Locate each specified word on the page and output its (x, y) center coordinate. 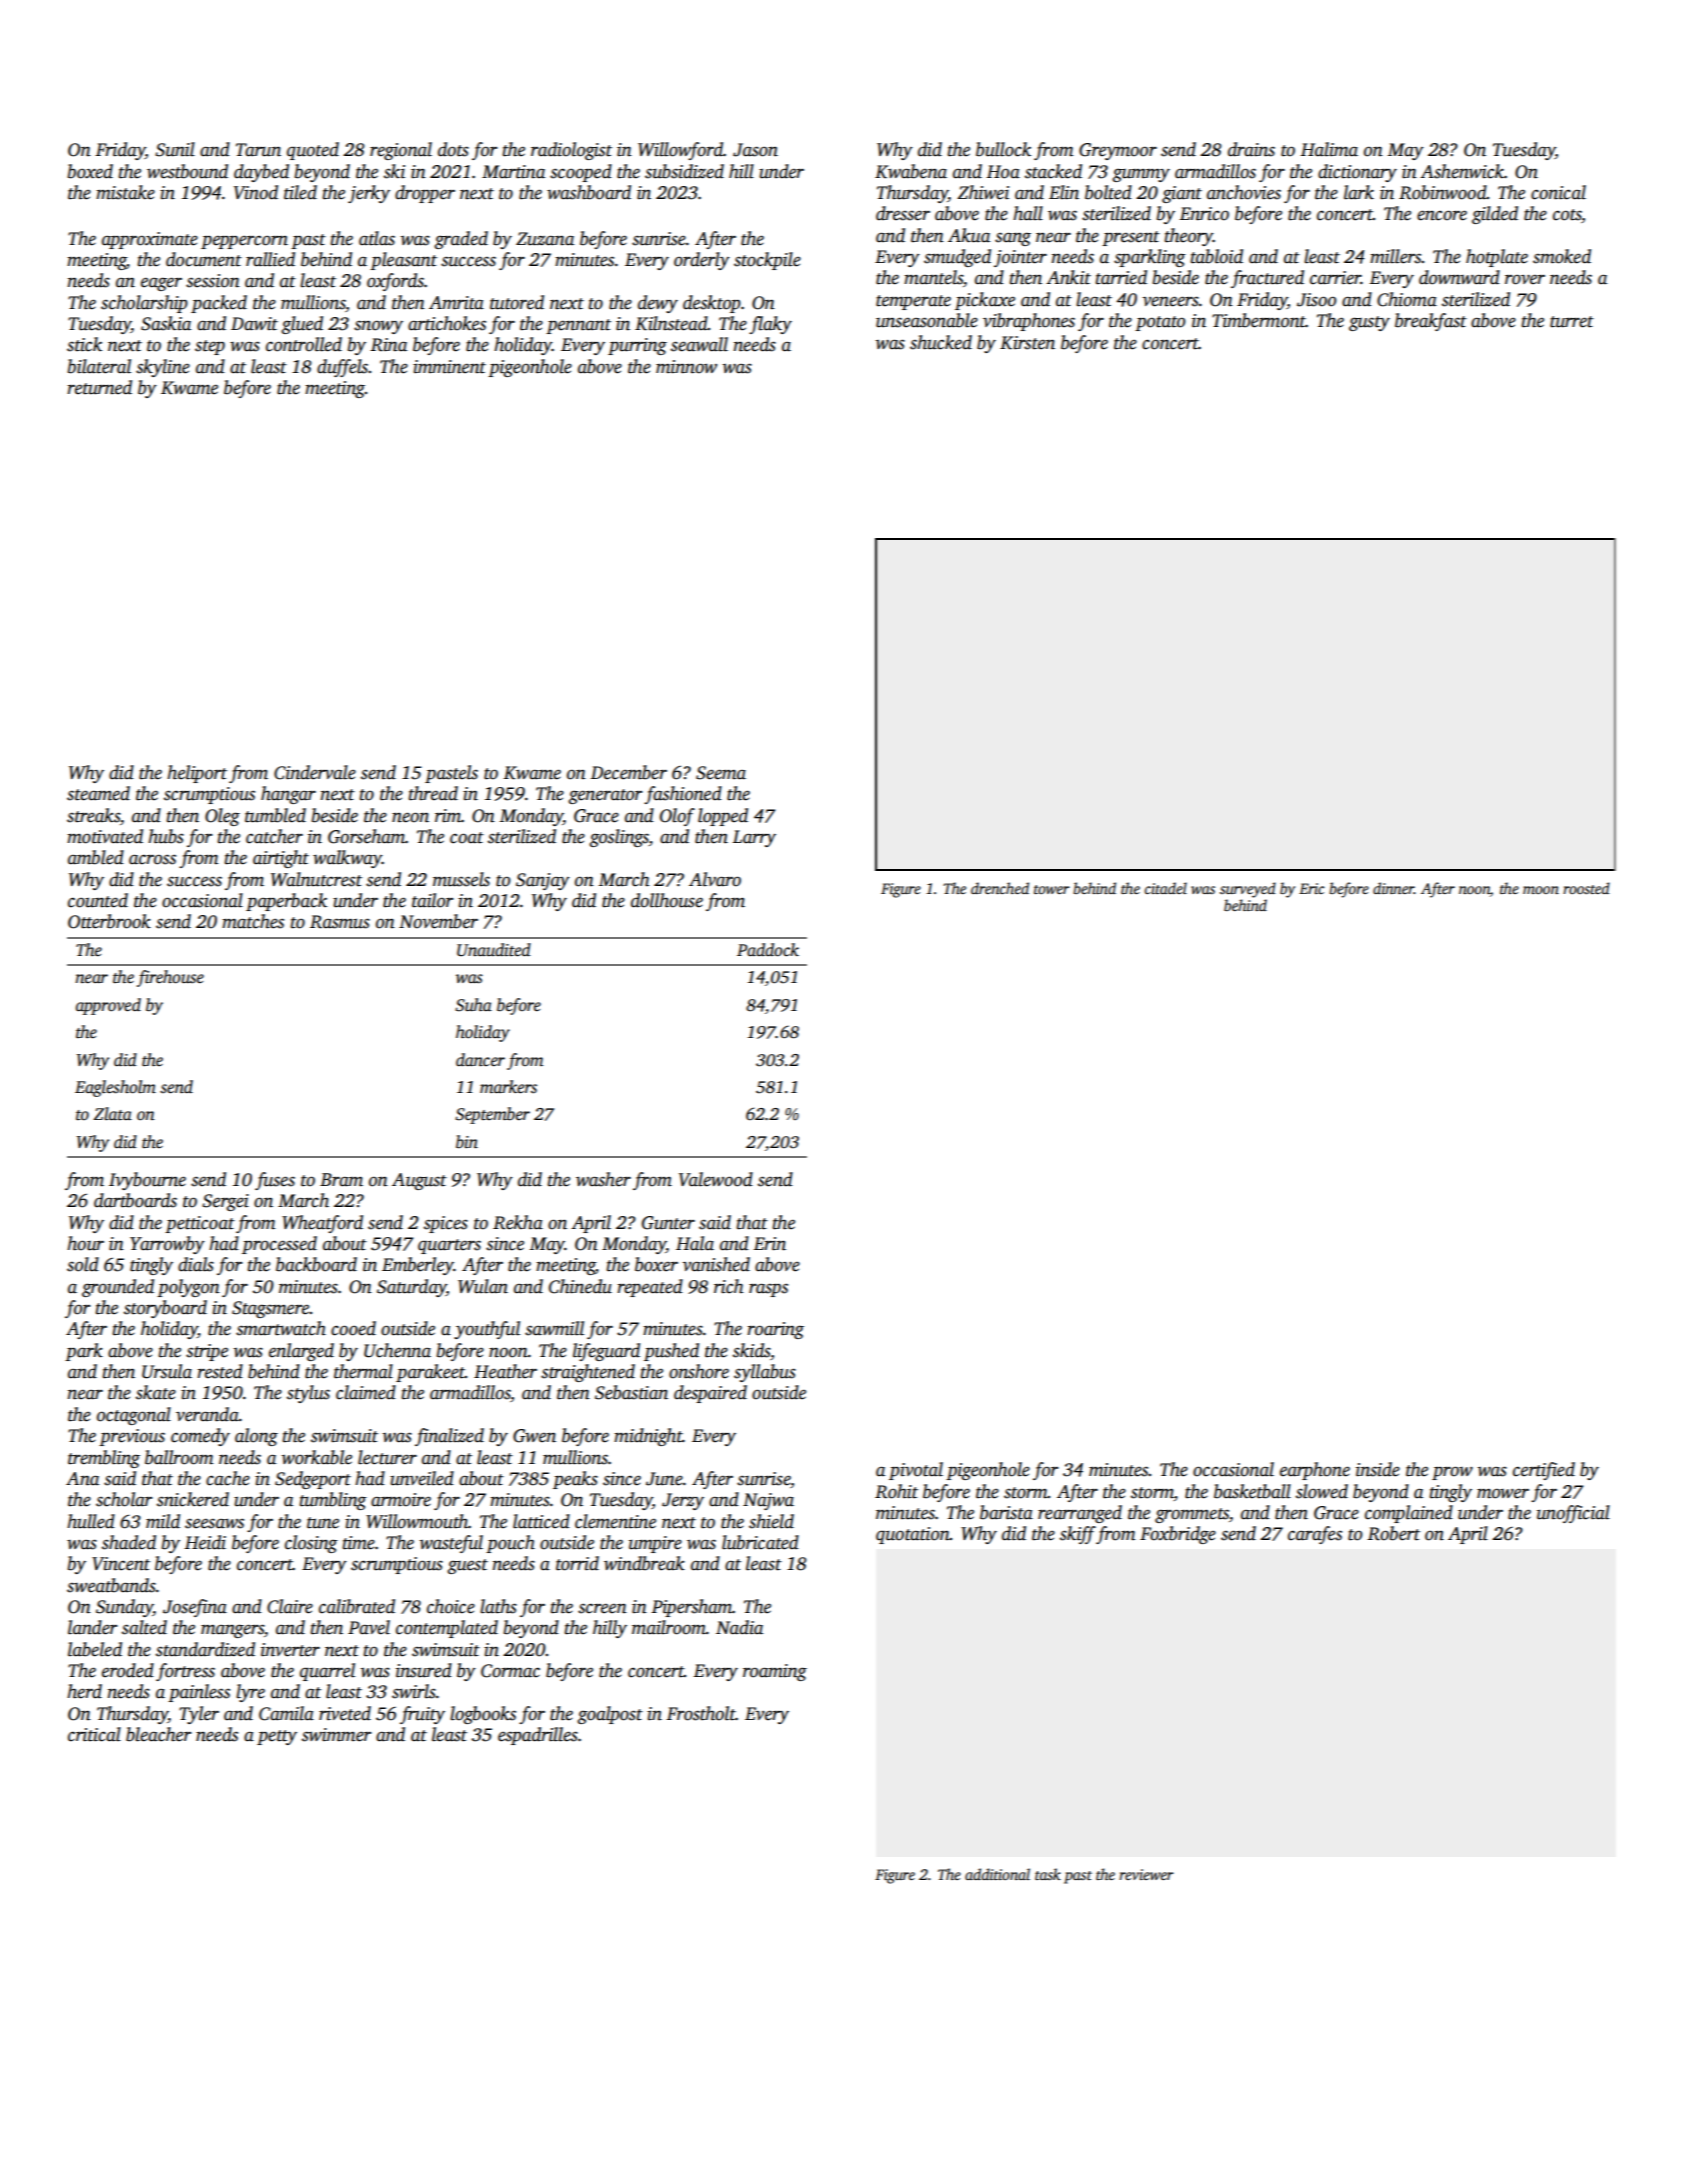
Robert (1393, 1533)
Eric (1311, 888)
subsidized (684, 171)
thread (433, 793)
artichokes (447, 323)
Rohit (896, 1491)
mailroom (669, 1627)
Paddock (768, 950)
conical (1558, 192)
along (256, 1437)
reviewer (1146, 1874)
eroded (128, 1670)
